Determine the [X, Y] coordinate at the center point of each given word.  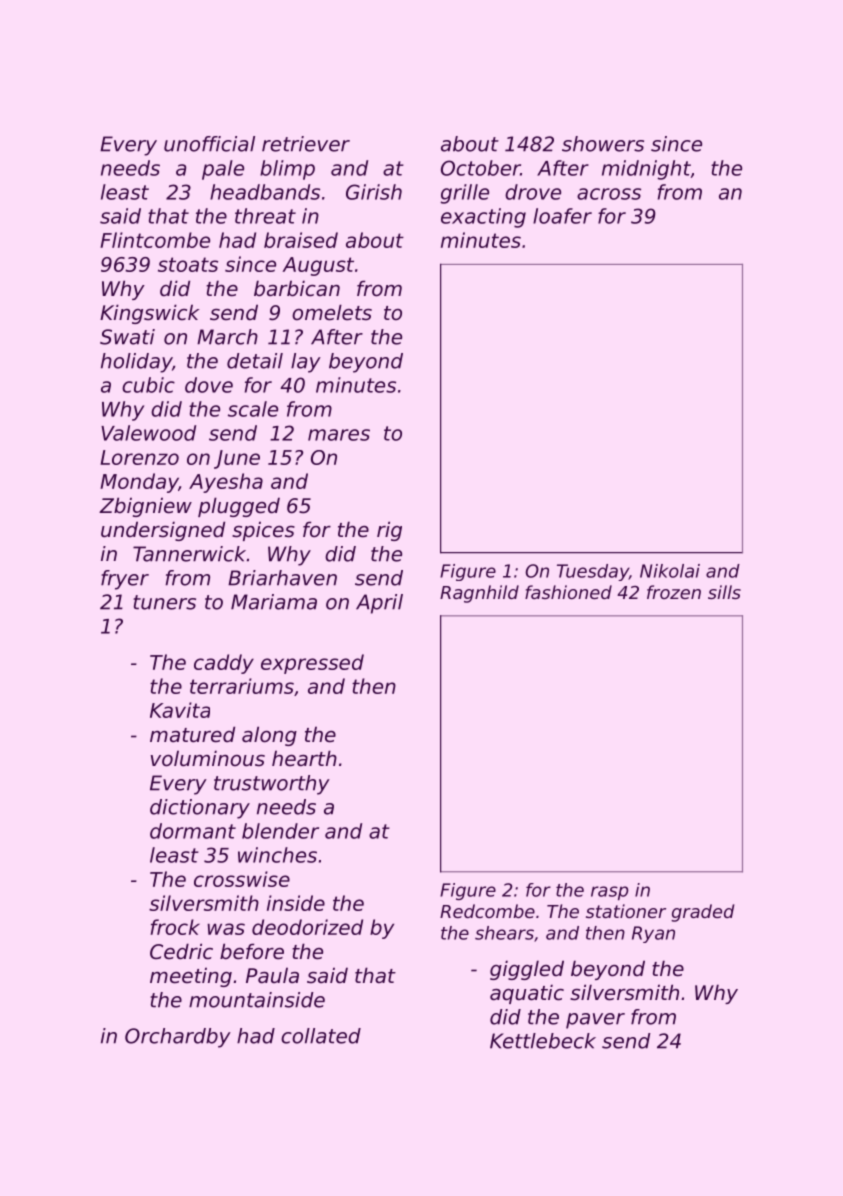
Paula [272, 975]
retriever [306, 144]
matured [192, 734]
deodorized [307, 927]
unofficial [209, 144]
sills [724, 592]
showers [603, 144]
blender [280, 831]
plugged [239, 507]
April [379, 604]
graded [702, 913]
